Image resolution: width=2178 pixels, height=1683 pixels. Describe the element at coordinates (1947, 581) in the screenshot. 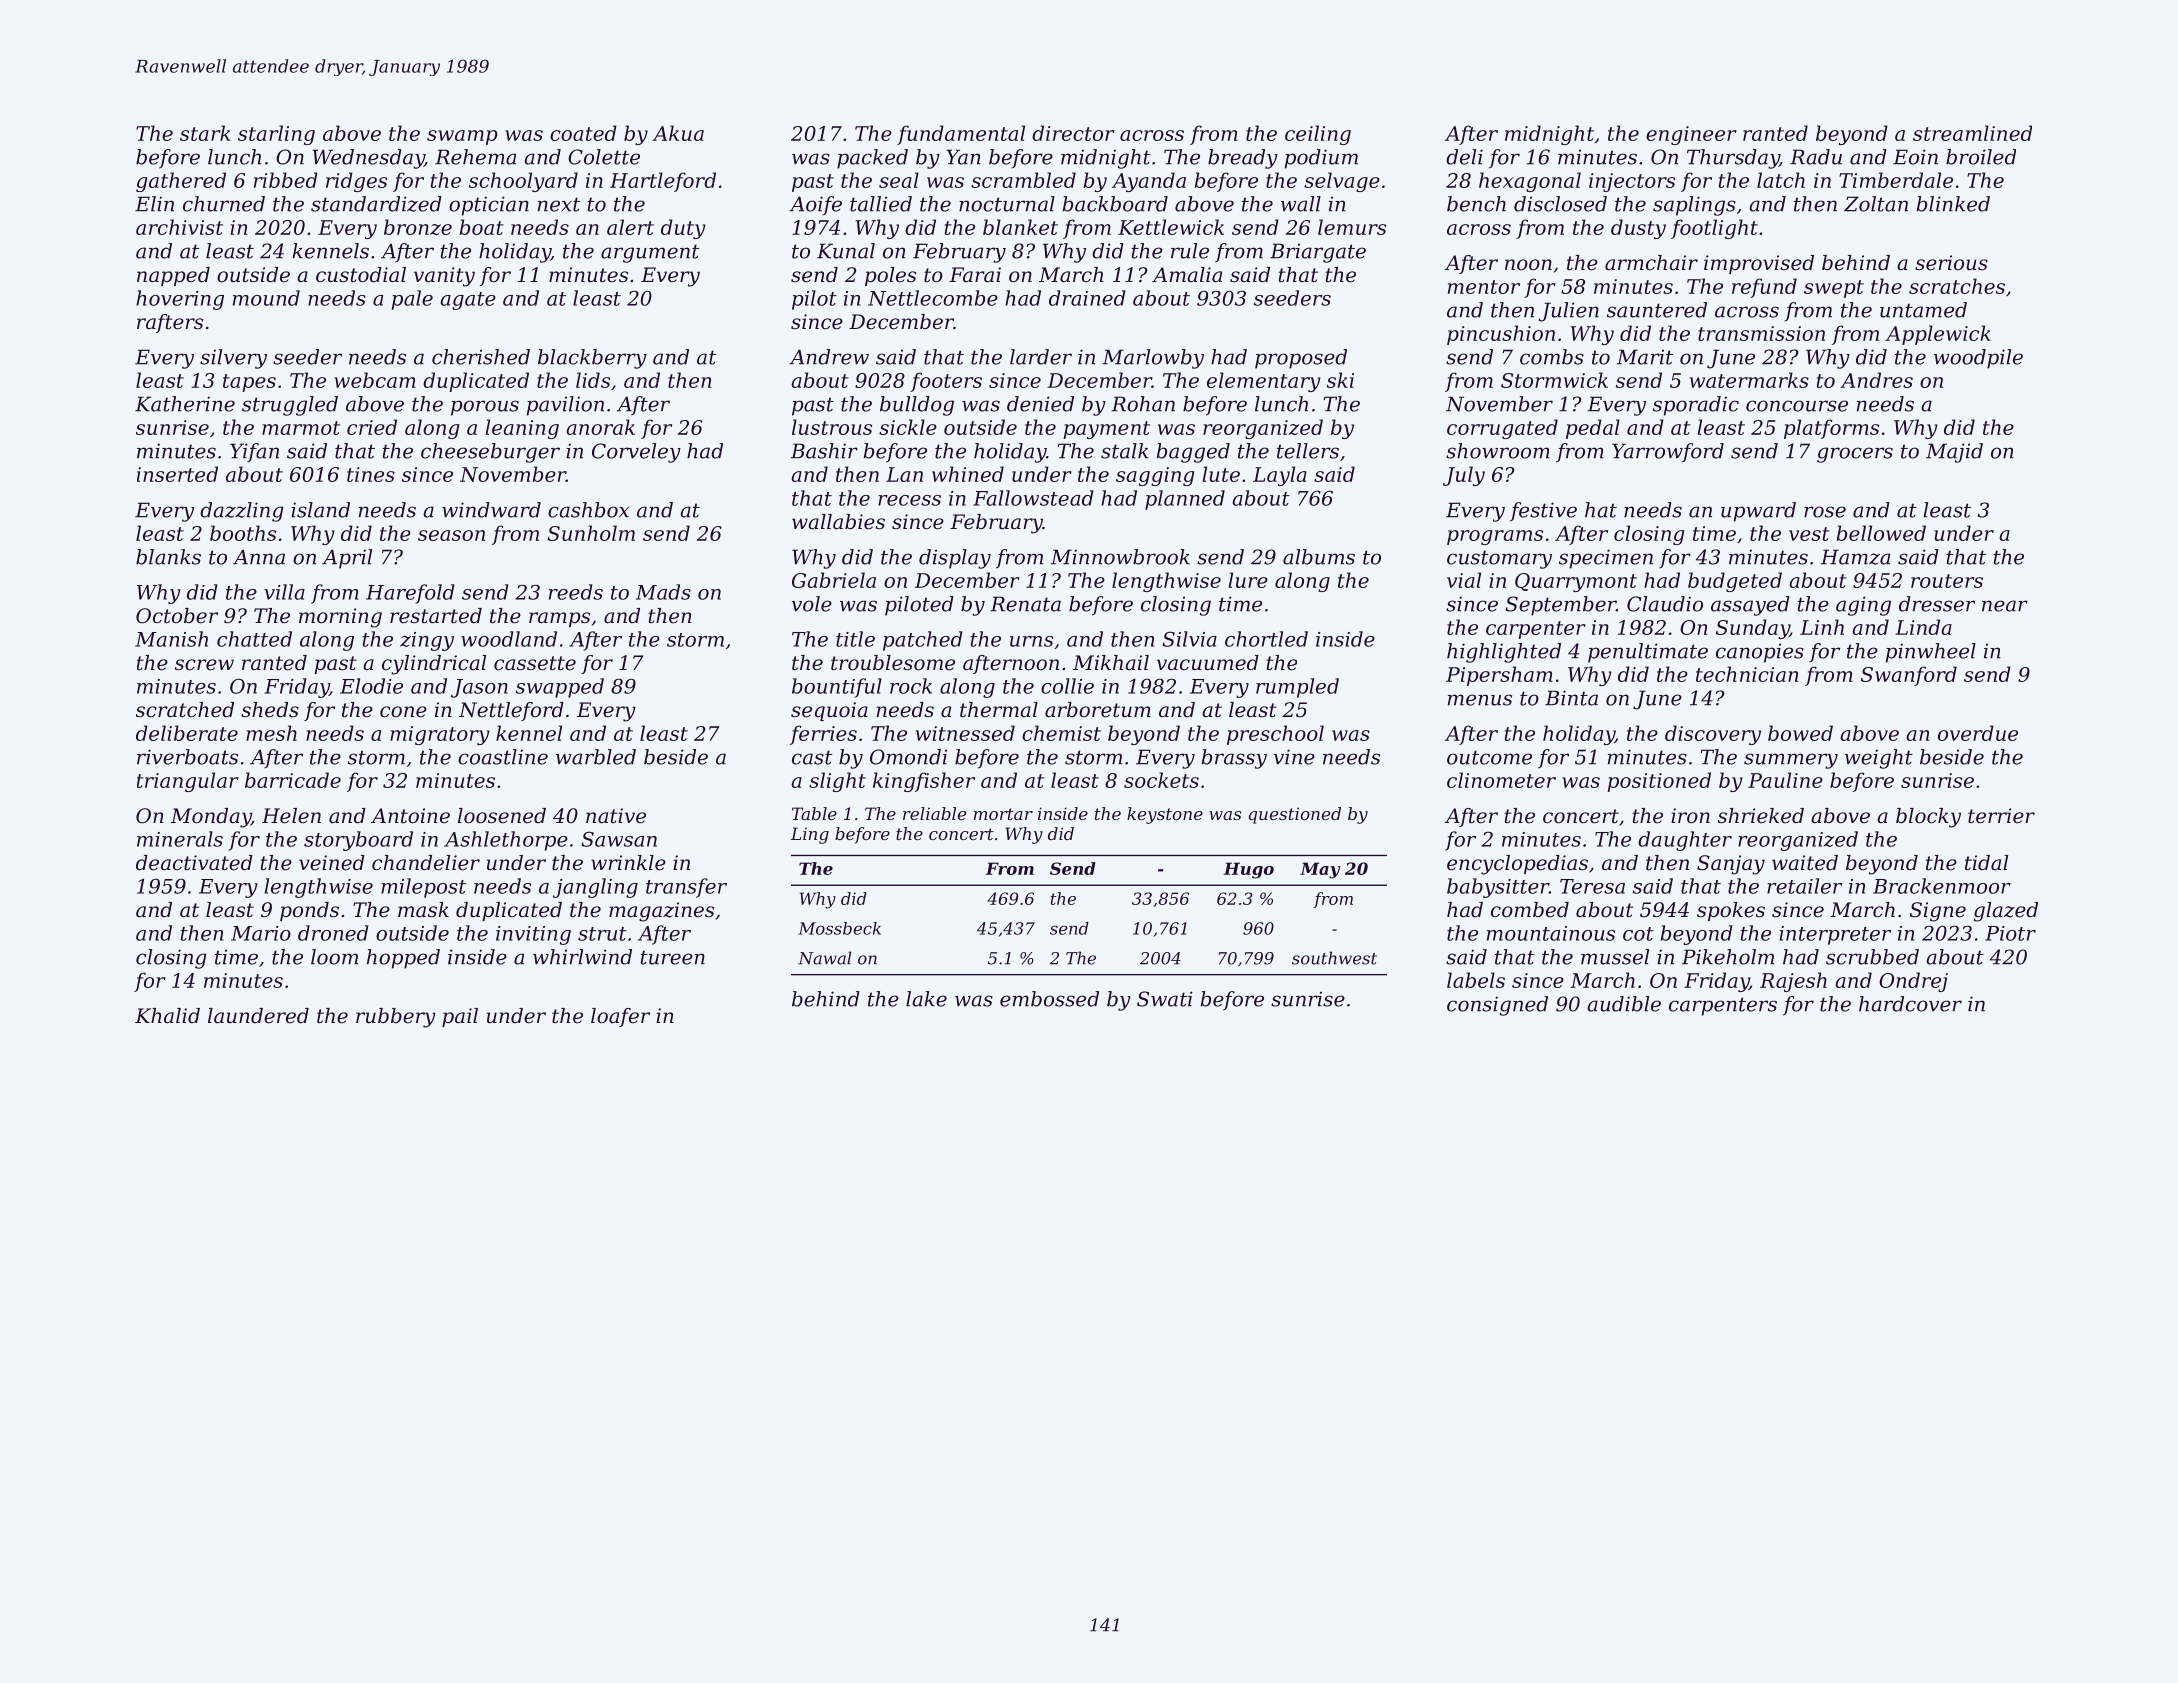

I see `routers` at that location.
